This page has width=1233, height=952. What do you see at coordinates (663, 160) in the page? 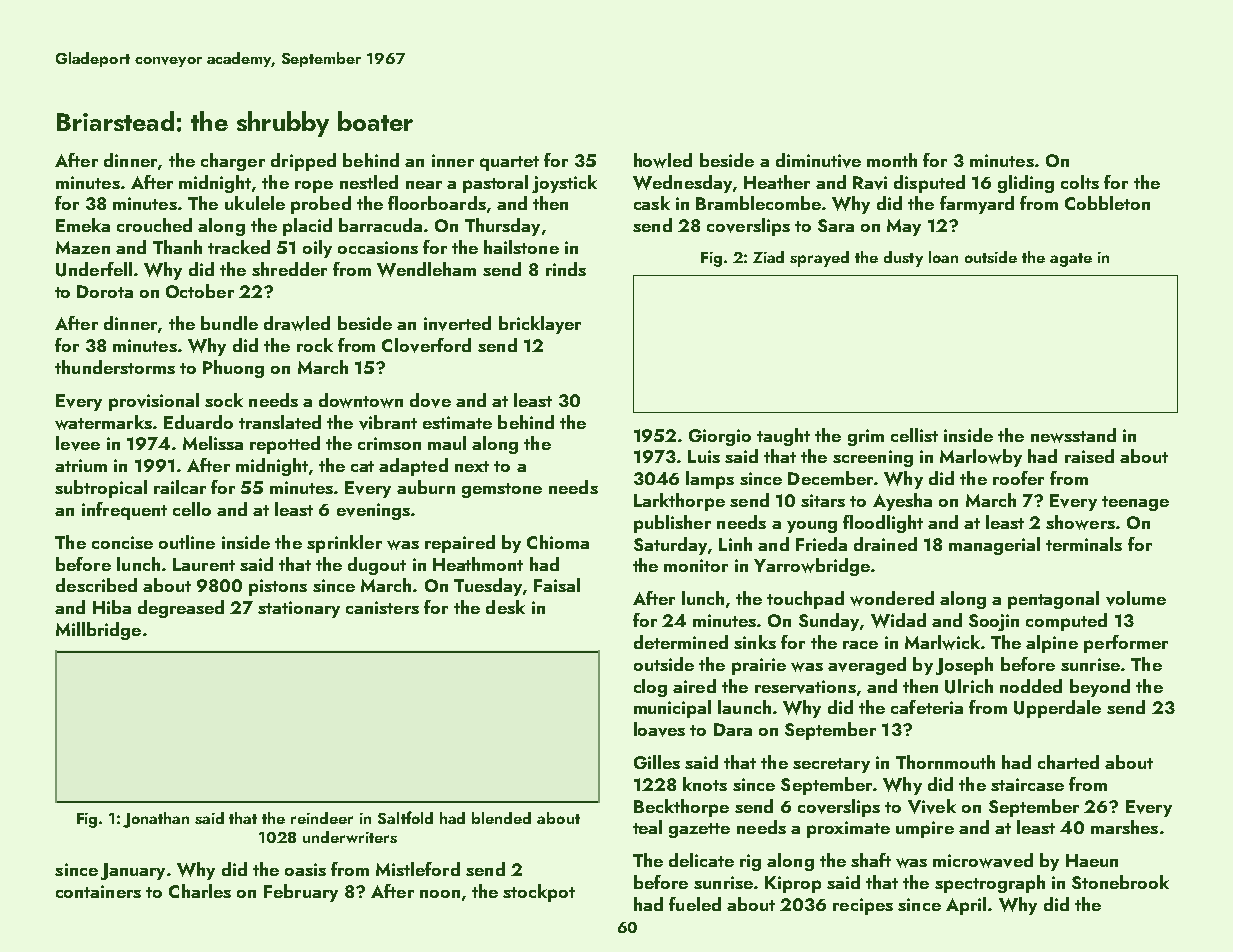
I see `howled` at bounding box center [663, 160].
